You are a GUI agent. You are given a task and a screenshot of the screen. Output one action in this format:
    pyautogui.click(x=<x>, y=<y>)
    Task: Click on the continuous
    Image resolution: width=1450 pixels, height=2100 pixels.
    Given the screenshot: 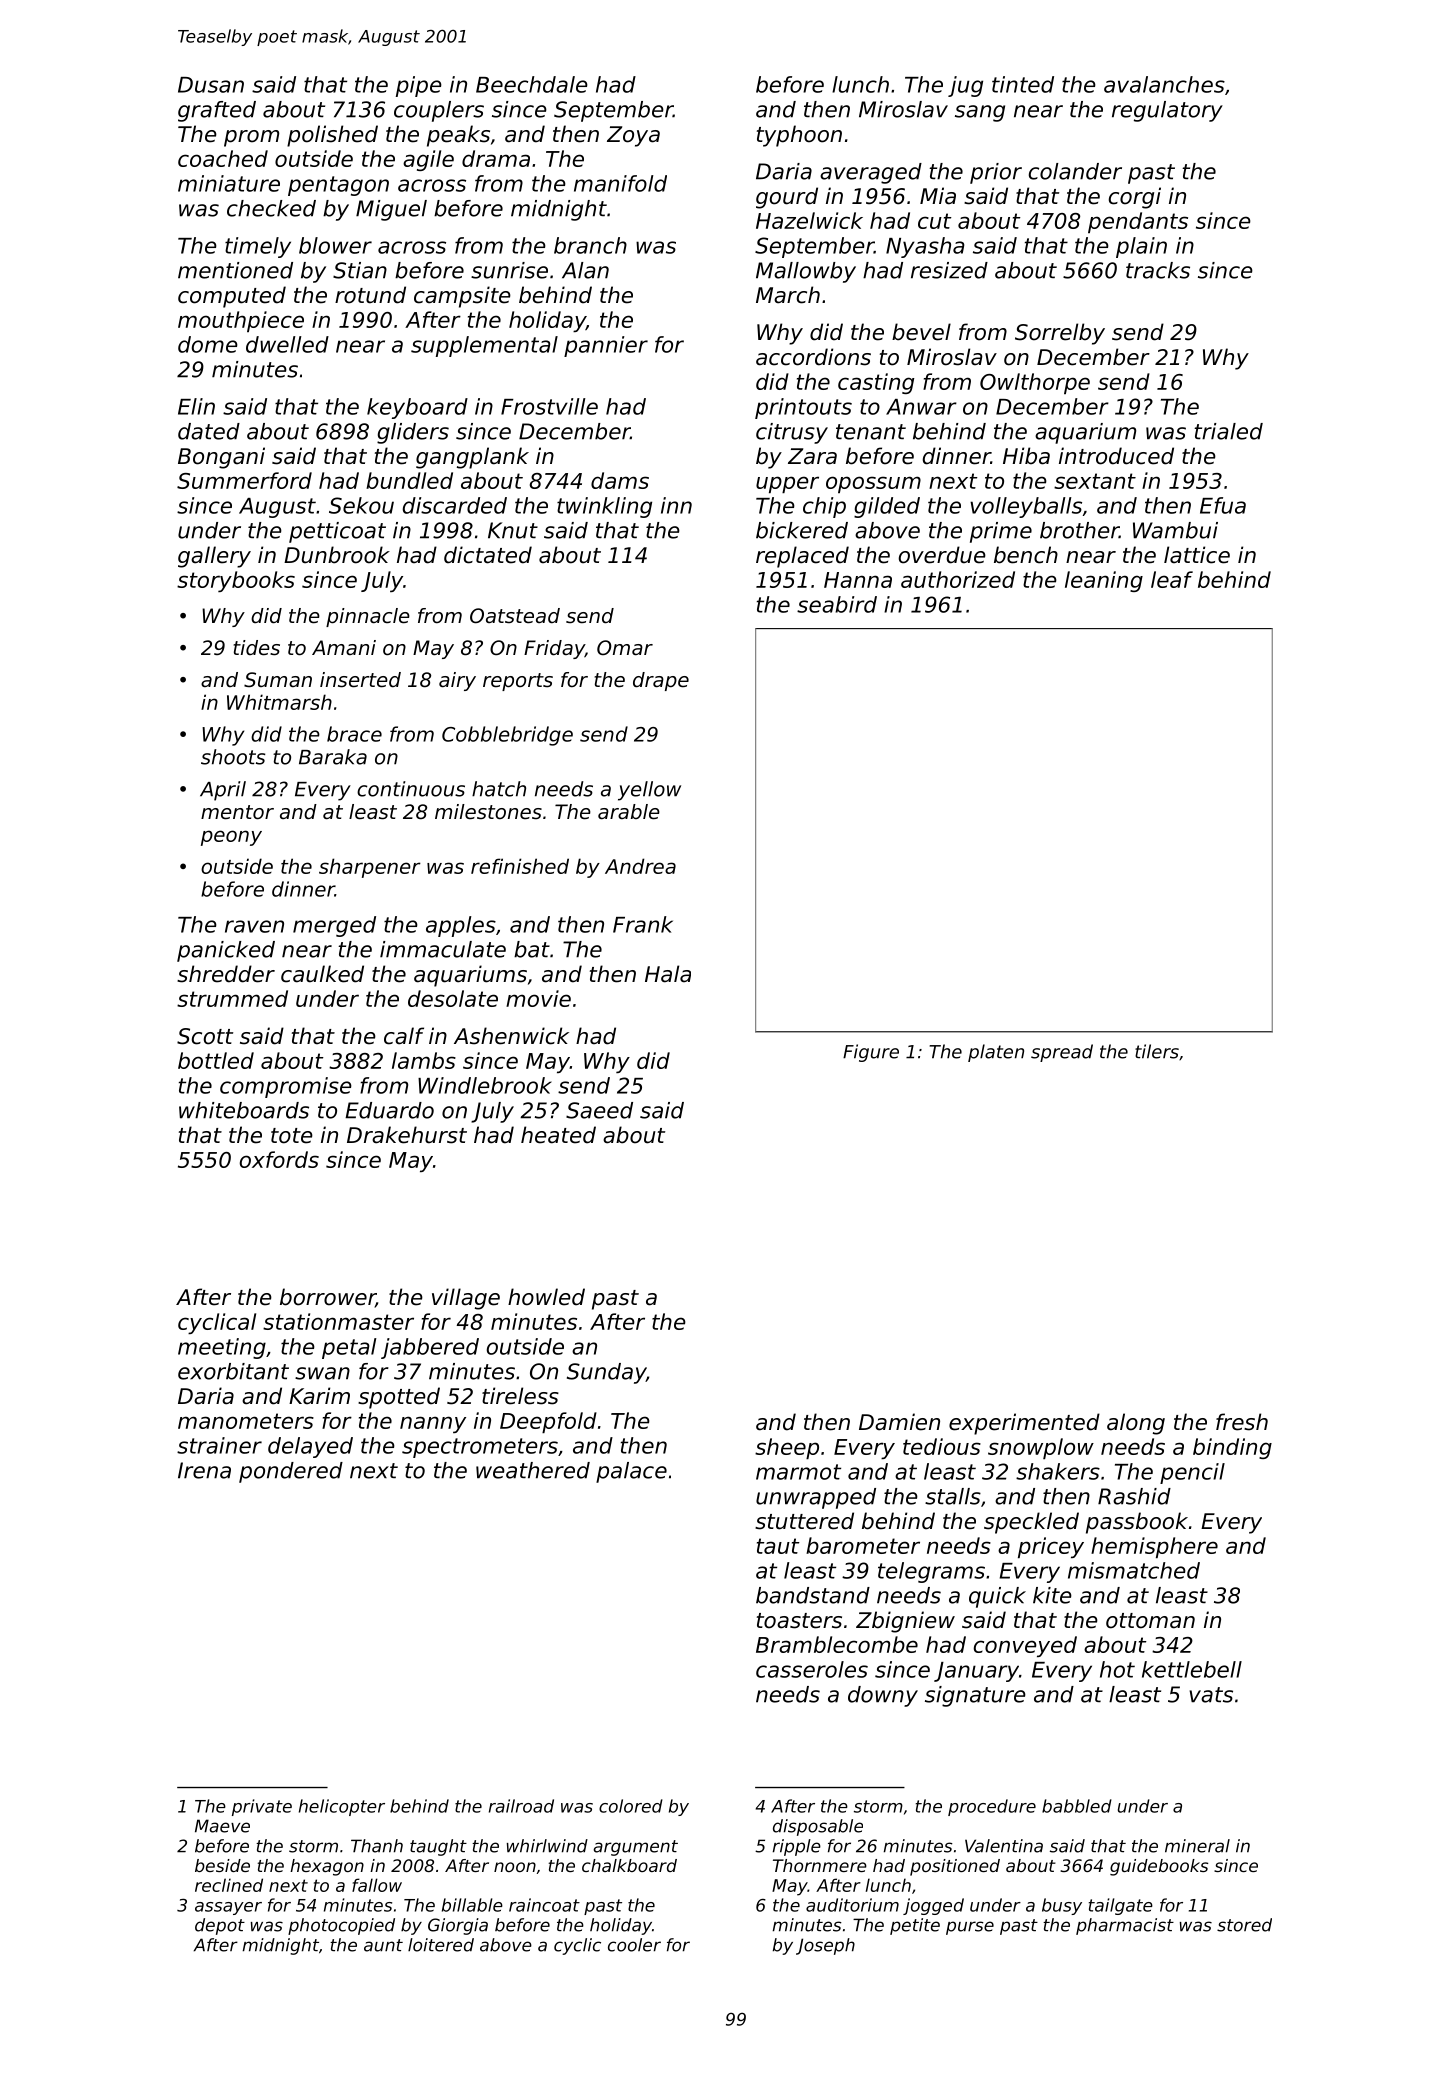 What is the action you would take?
    pyautogui.click(x=411, y=789)
